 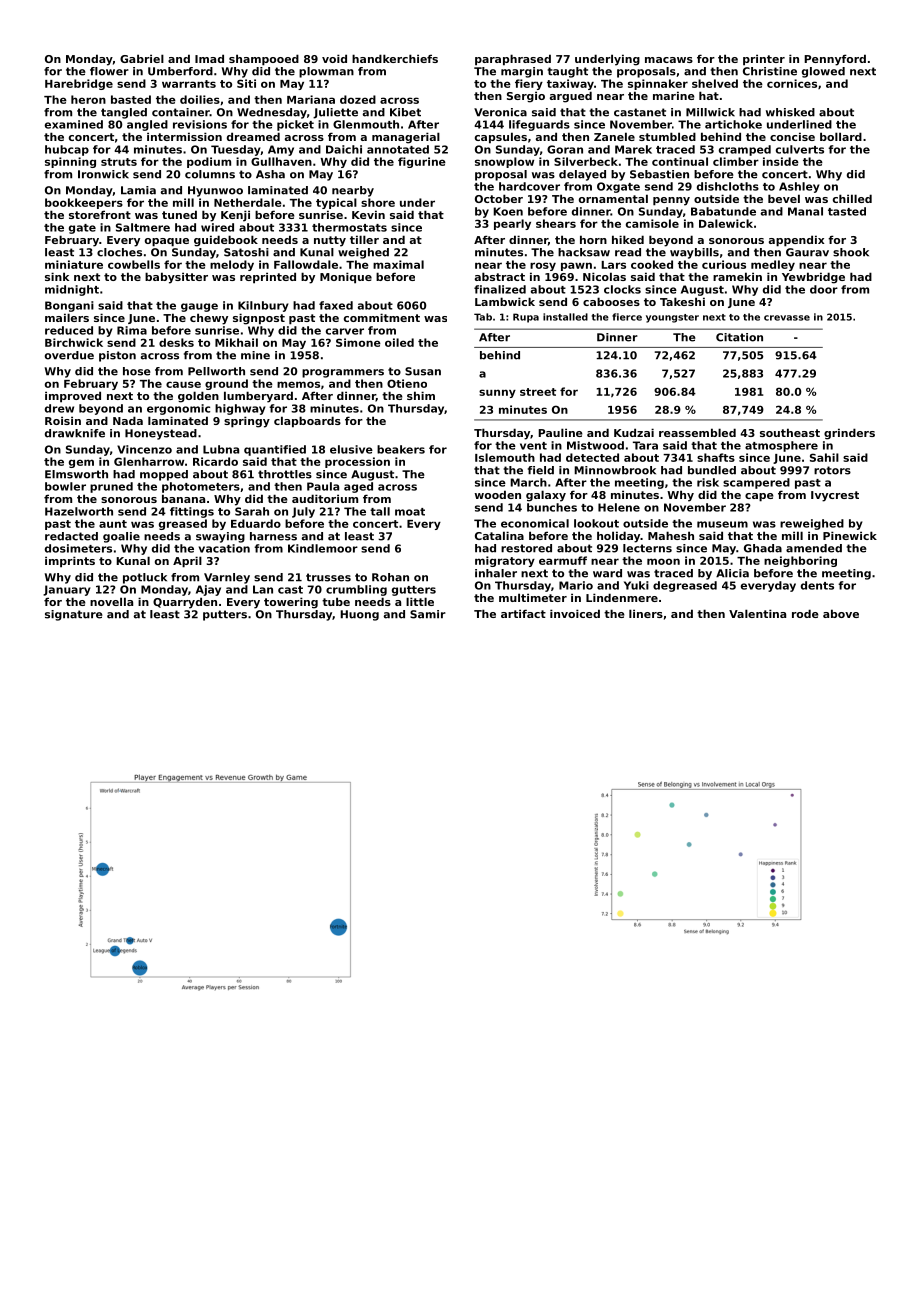 What do you see at coordinates (358, 342) in the screenshot?
I see `Simone` at bounding box center [358, 342].
